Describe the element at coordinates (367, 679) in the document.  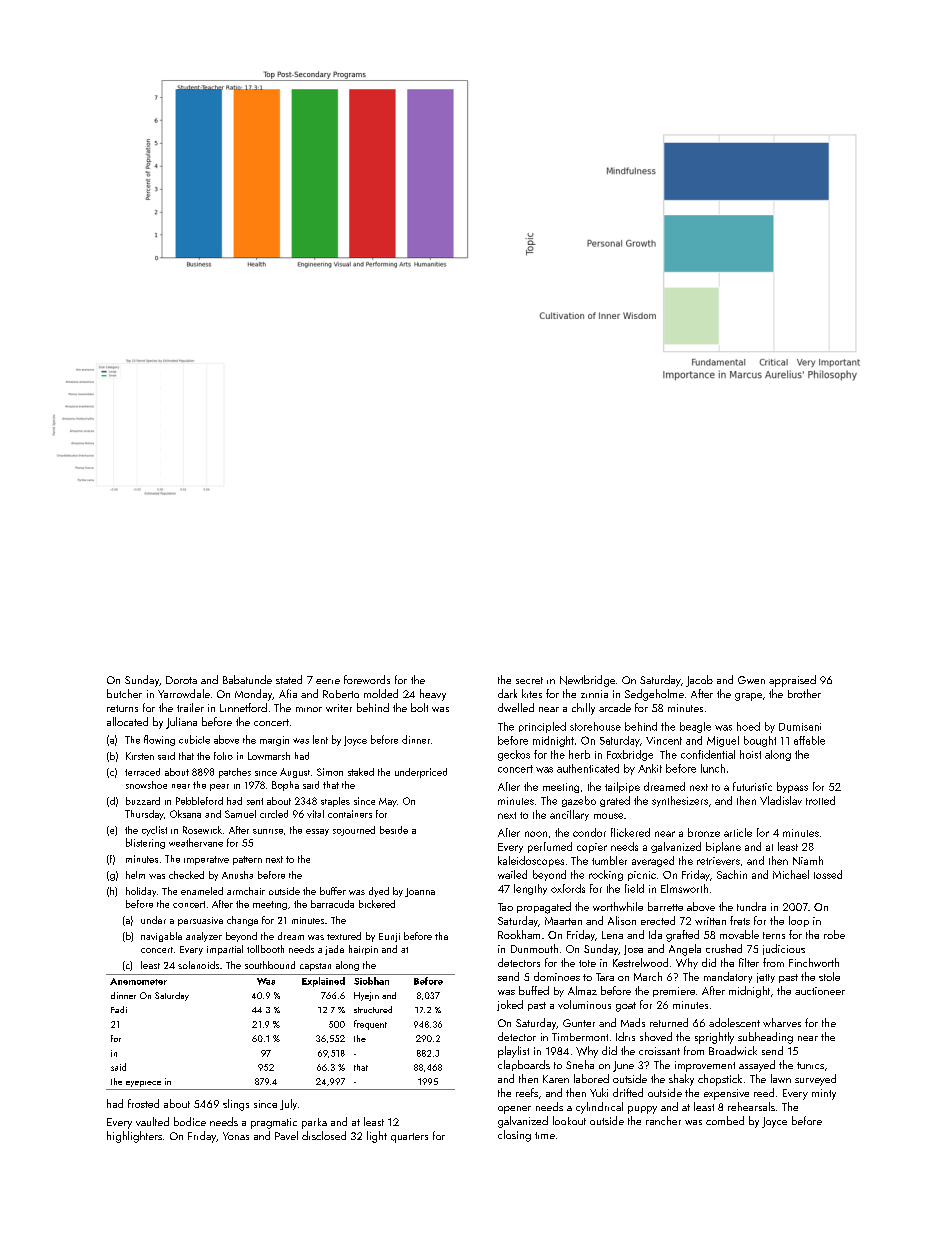
I see `forewords` at that location.
